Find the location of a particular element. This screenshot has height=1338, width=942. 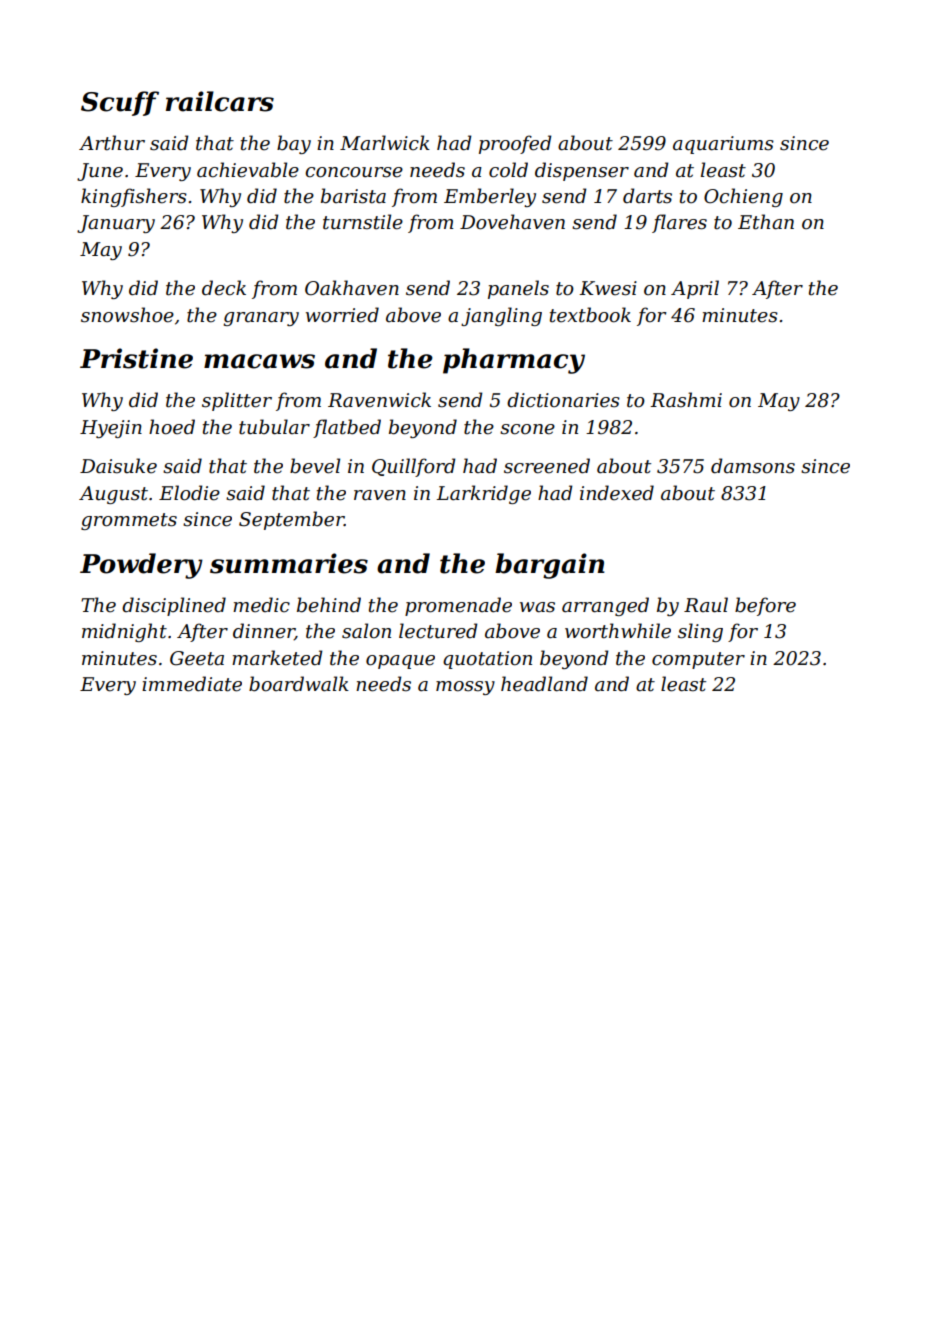

before is located at coordinates (765, 606).
